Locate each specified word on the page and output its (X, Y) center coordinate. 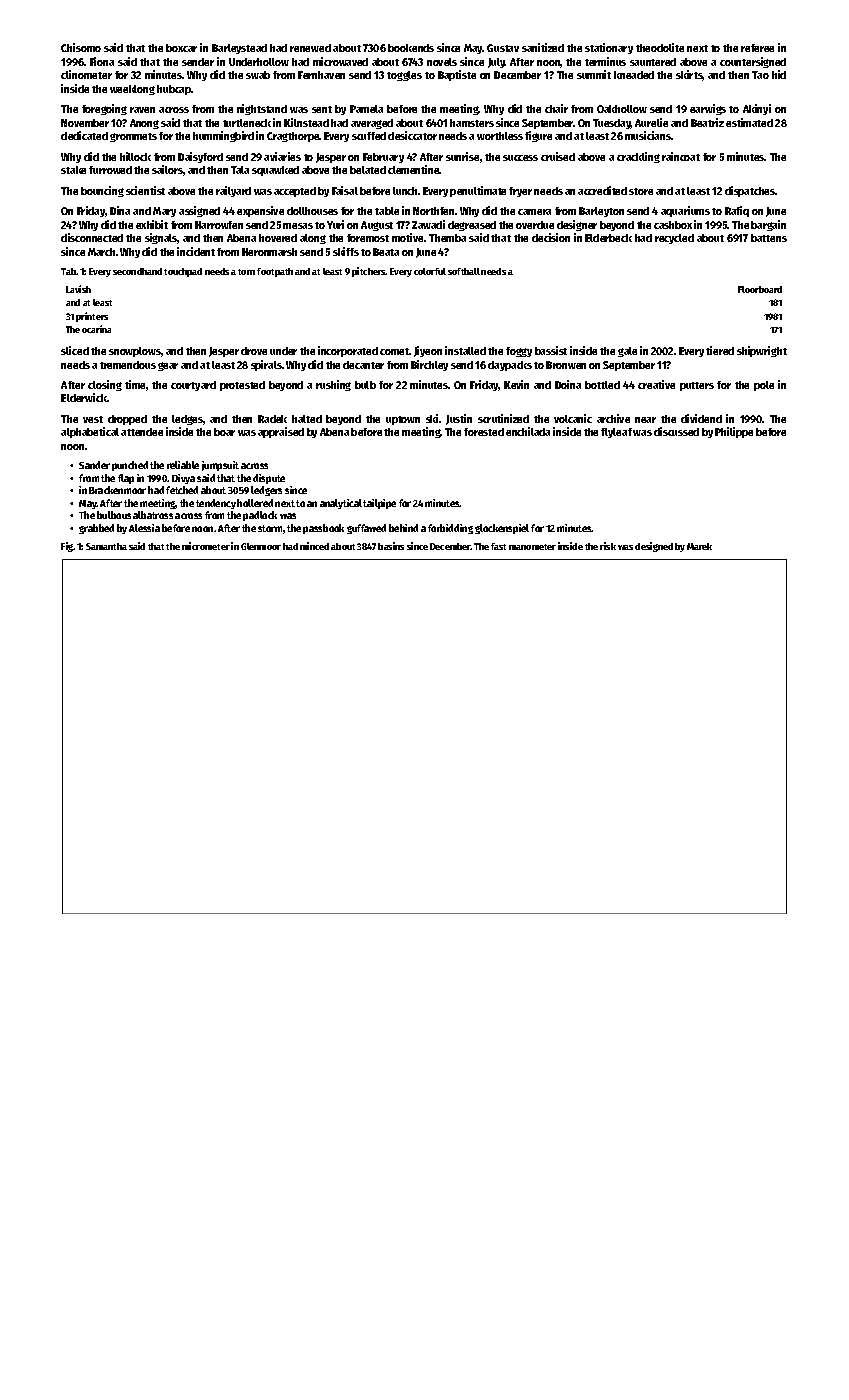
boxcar (181, 48)
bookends (411, 48)
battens (769, 238)
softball (464, 271)
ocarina (96, 329)
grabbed (96, 529)
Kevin (516, 384)
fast (498, 546)
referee (757, 48)
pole (764, 386)
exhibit (152, 224)
